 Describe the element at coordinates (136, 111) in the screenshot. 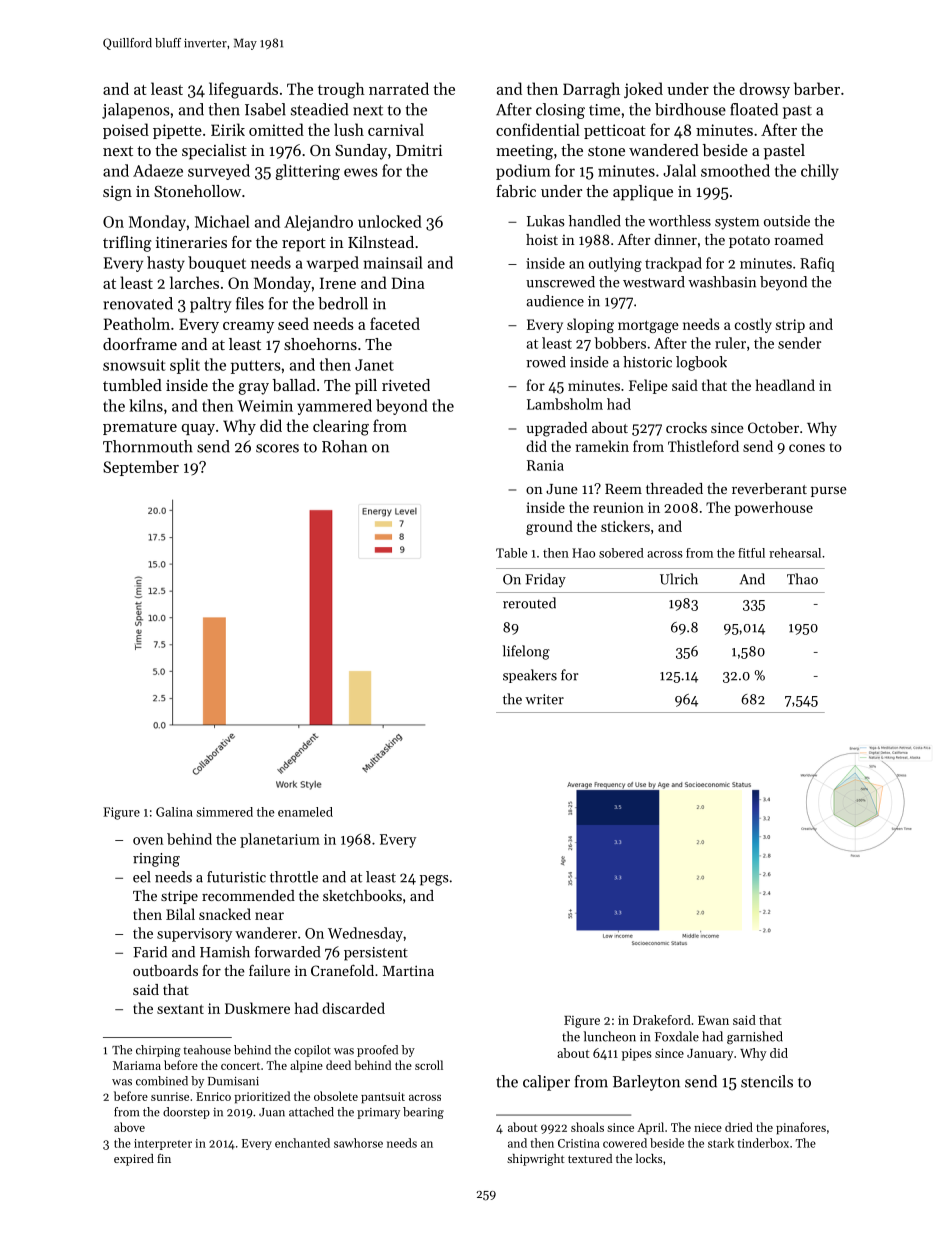

I see `jalapenos` at that location.
